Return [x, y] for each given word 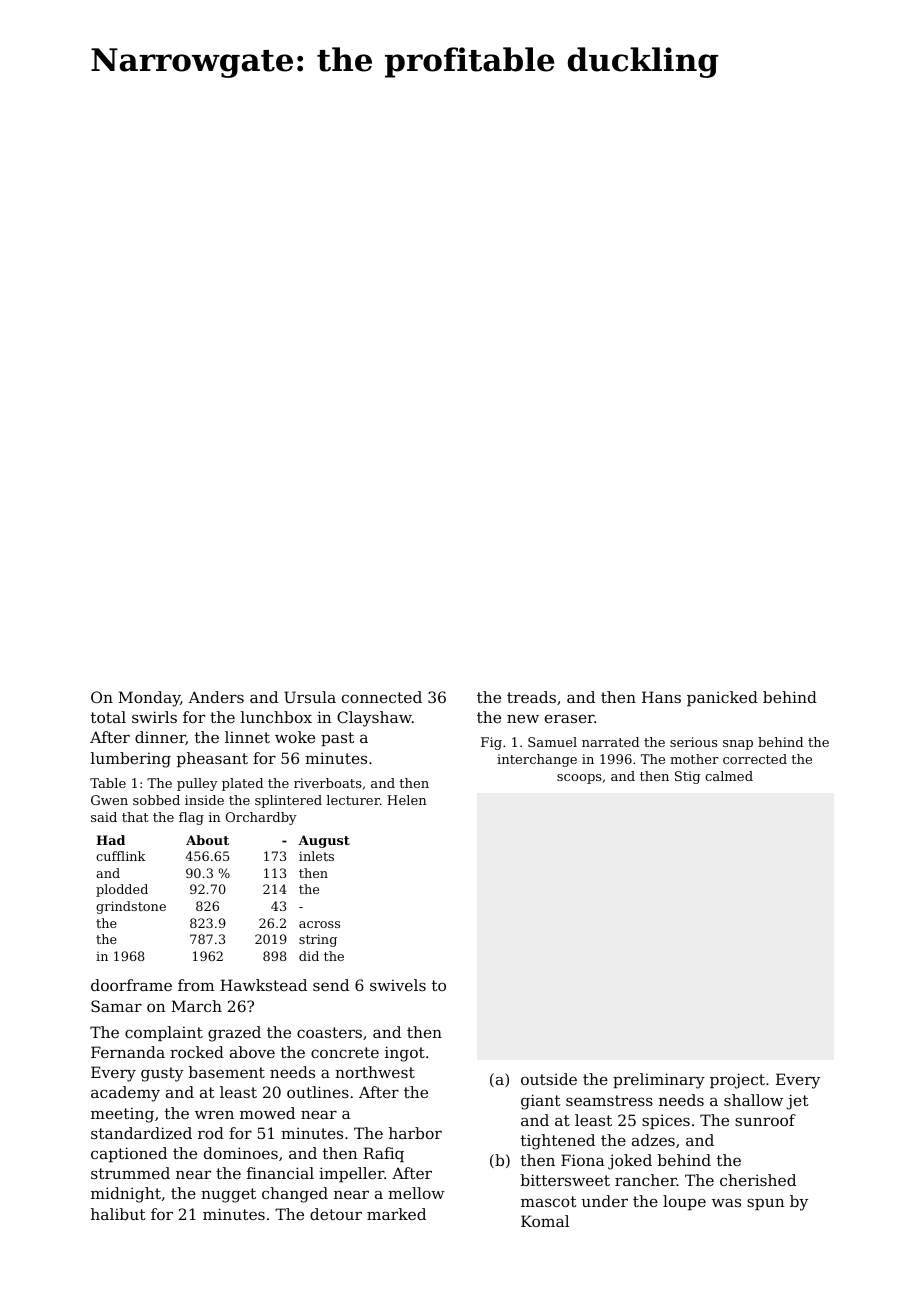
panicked [722, 698]
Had [110, 840]
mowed [267, 1113]
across [319, 924]
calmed [729, 776]
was [726, 1203]
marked [396, 1214]
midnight [126, 1195]
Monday [149, 699]
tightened [558, 1142]
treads [531, 697]
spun [765, 1204]
